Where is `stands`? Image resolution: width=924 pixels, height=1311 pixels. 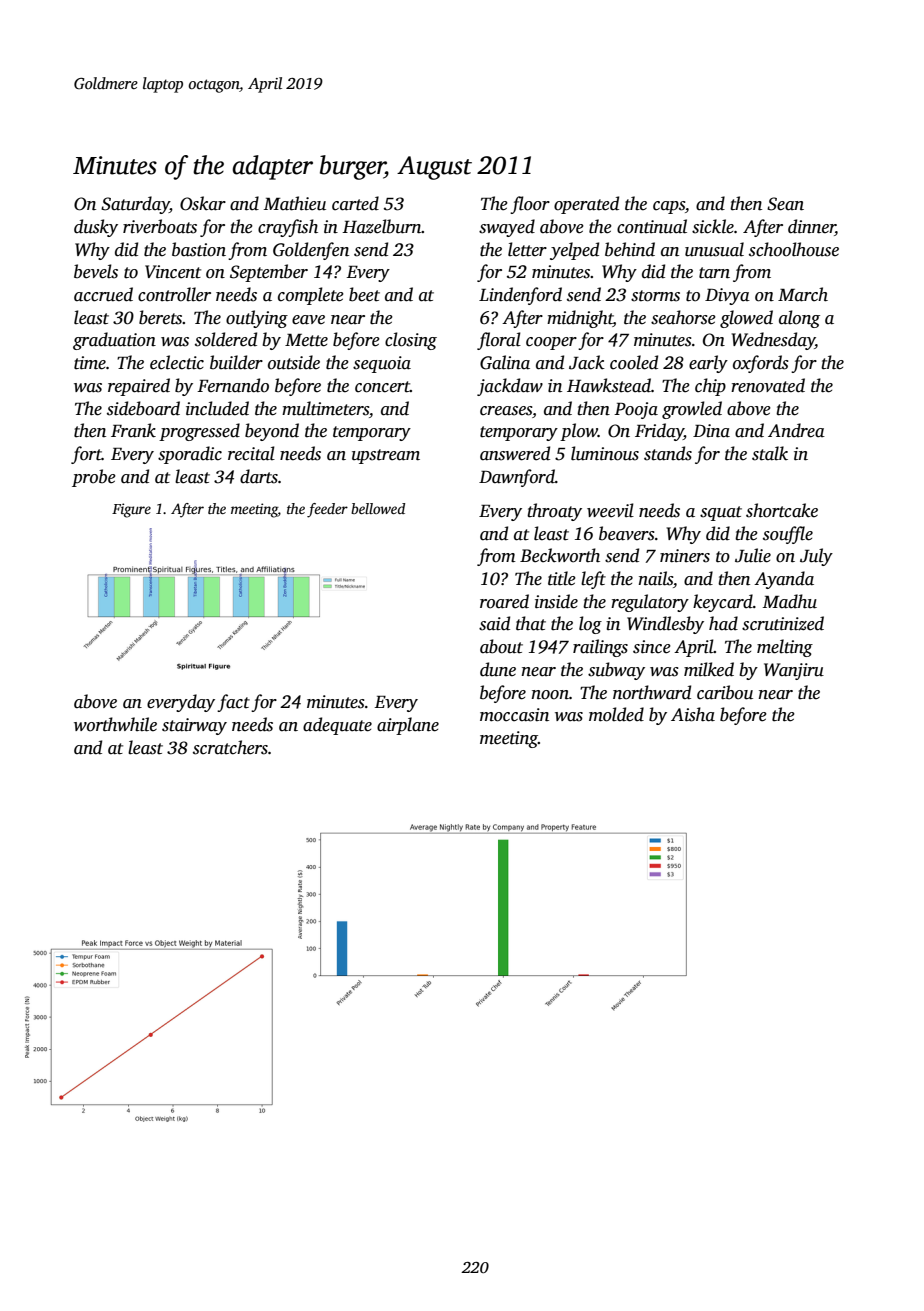 stands is located at coordinates (668, 453).
